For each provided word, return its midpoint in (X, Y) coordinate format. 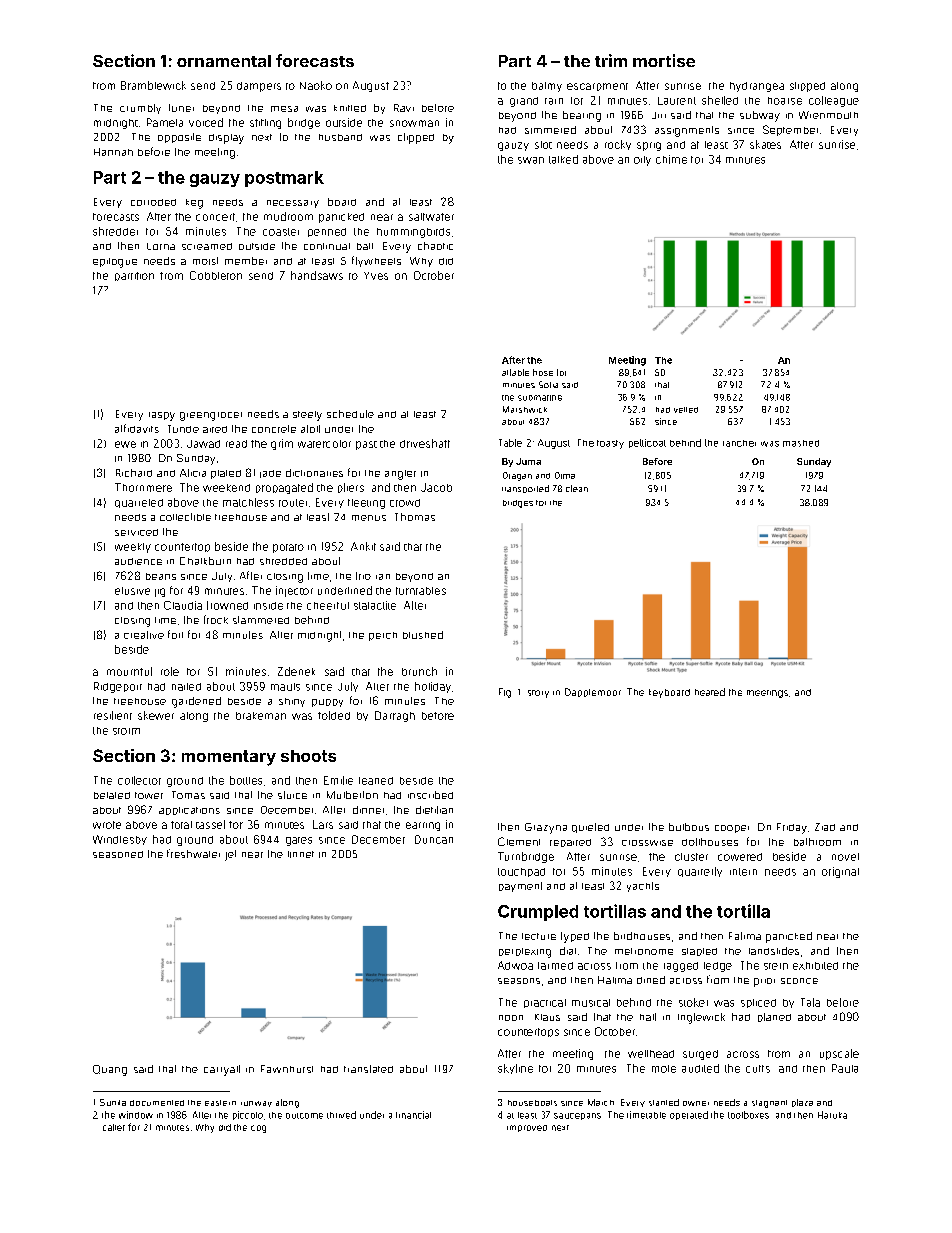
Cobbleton (216, 275)
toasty (610, 444)
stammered (261, 620)
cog (258, 1129)
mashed (801, 443)
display (226, 139)
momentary (229, 758)
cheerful (328, 606)
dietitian (434, 810)
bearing (582, 116)
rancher (739, 443)
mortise (664, 60)
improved (527, 1128)
